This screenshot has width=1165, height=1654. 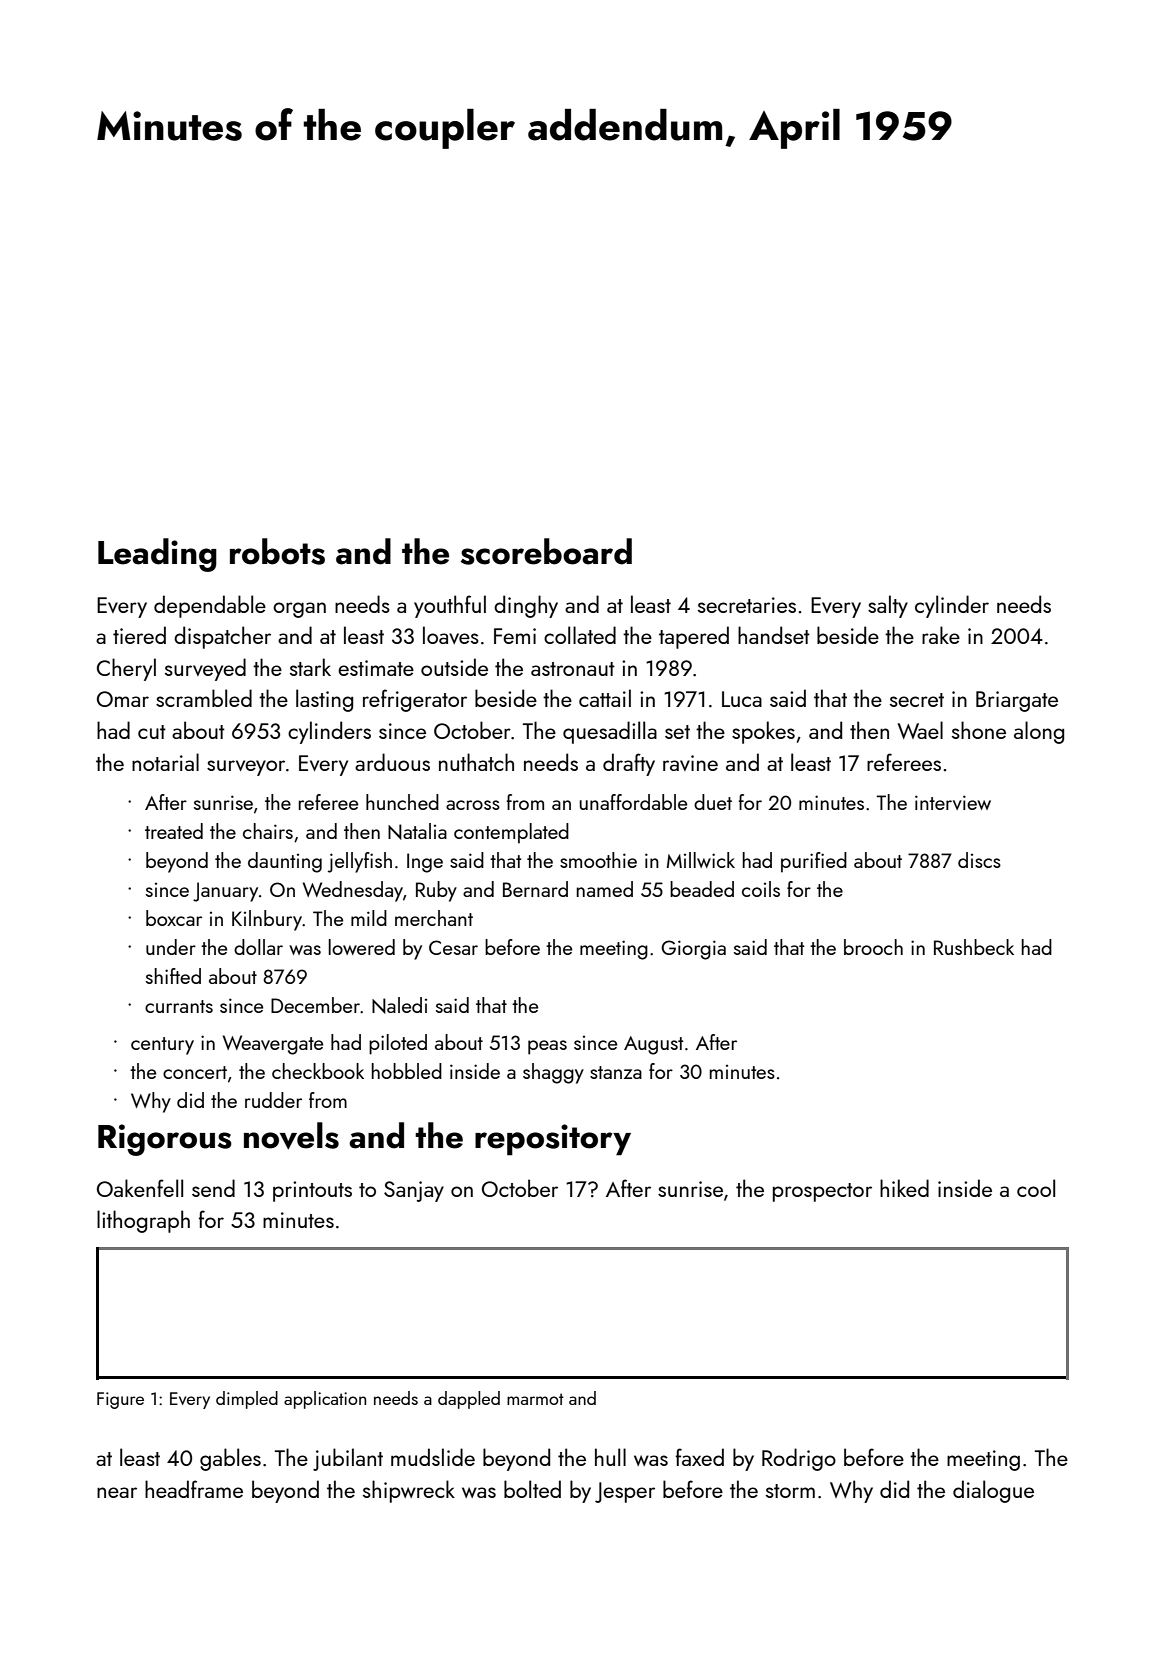 I want to click on Inge, so click(x=425, y=863).
